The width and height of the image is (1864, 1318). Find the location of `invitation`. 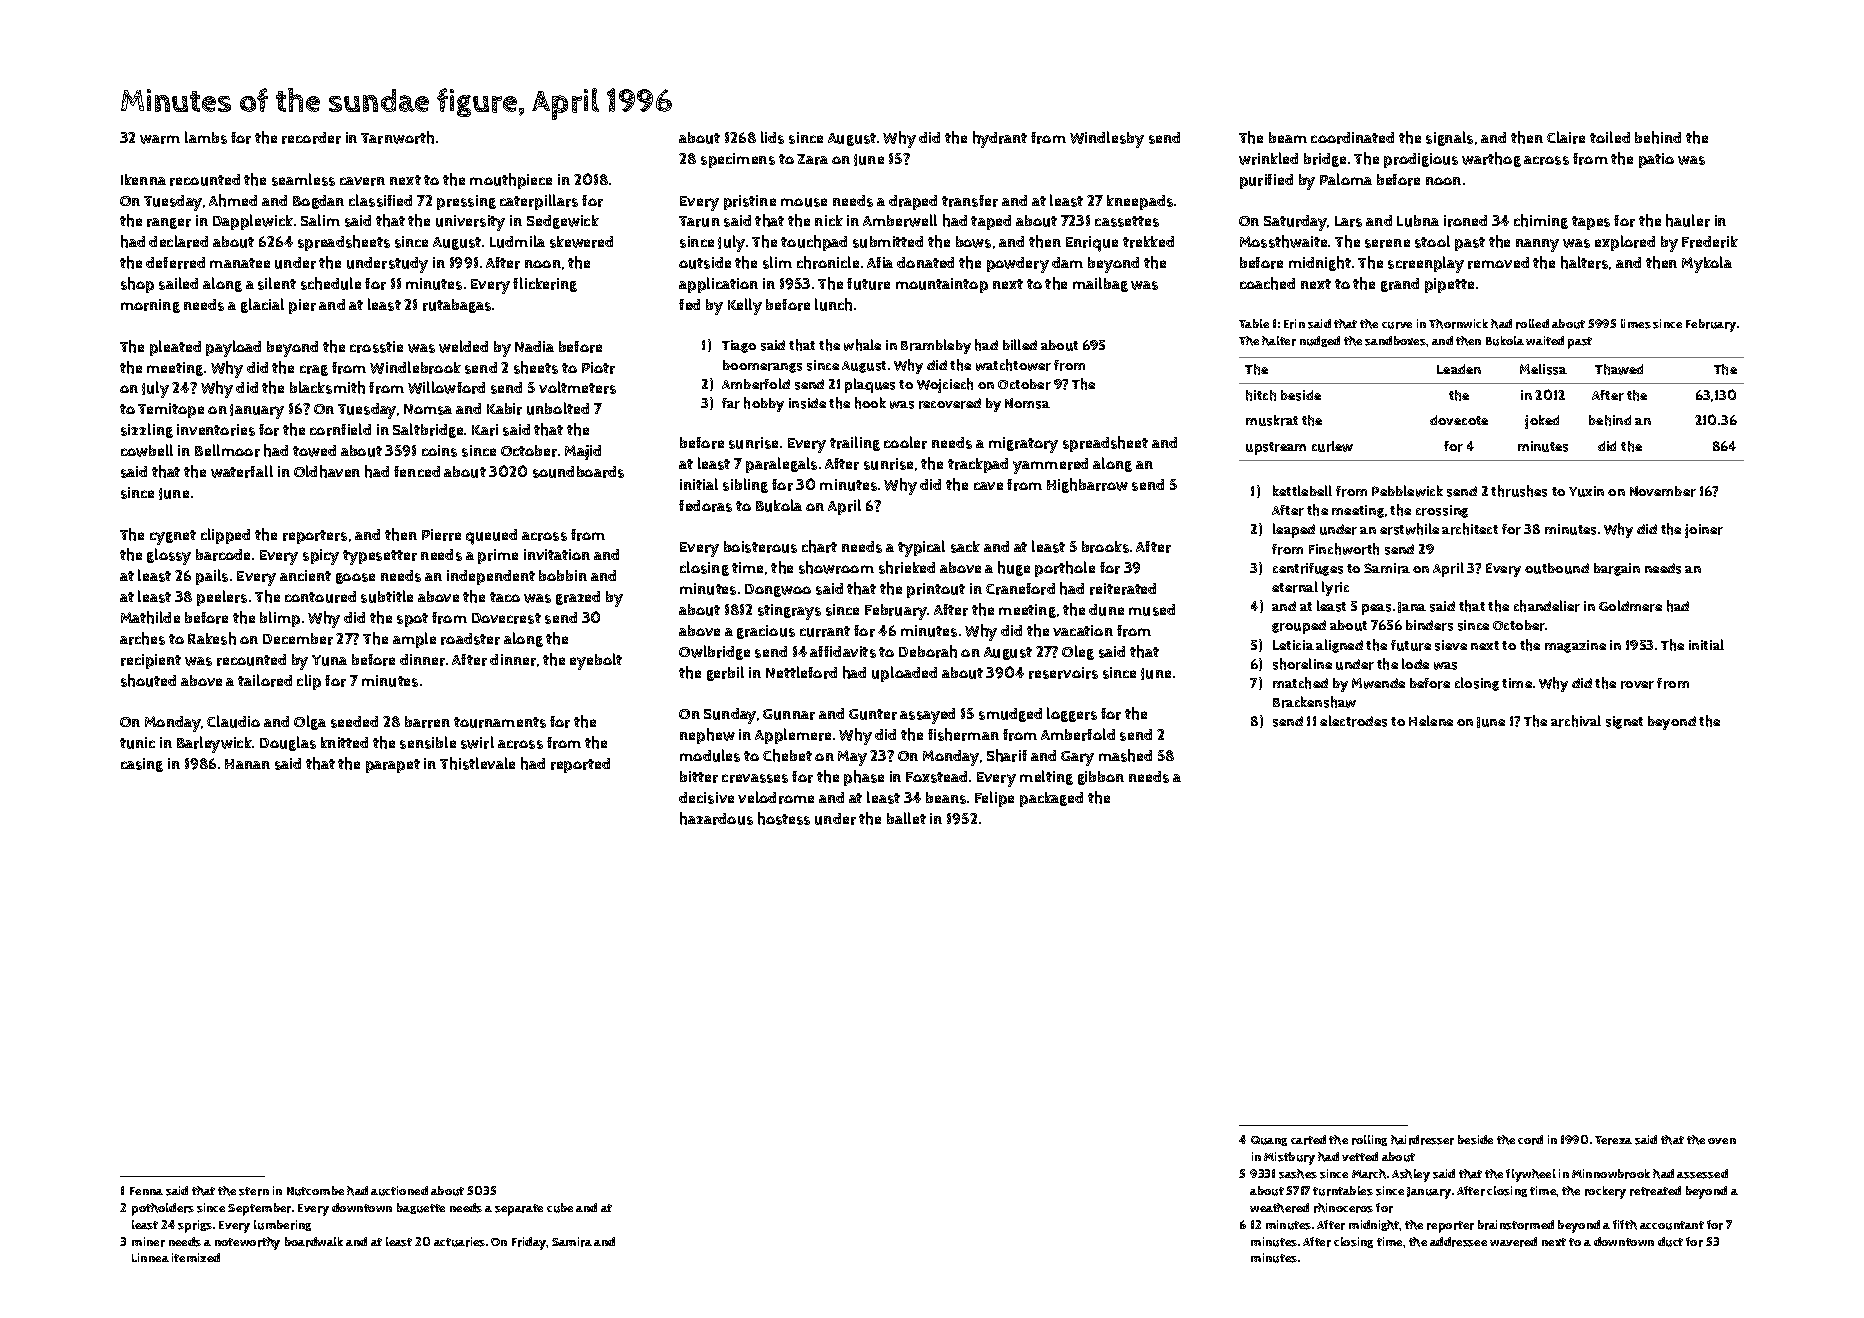

invitation is located at coordinates (557, 554).
